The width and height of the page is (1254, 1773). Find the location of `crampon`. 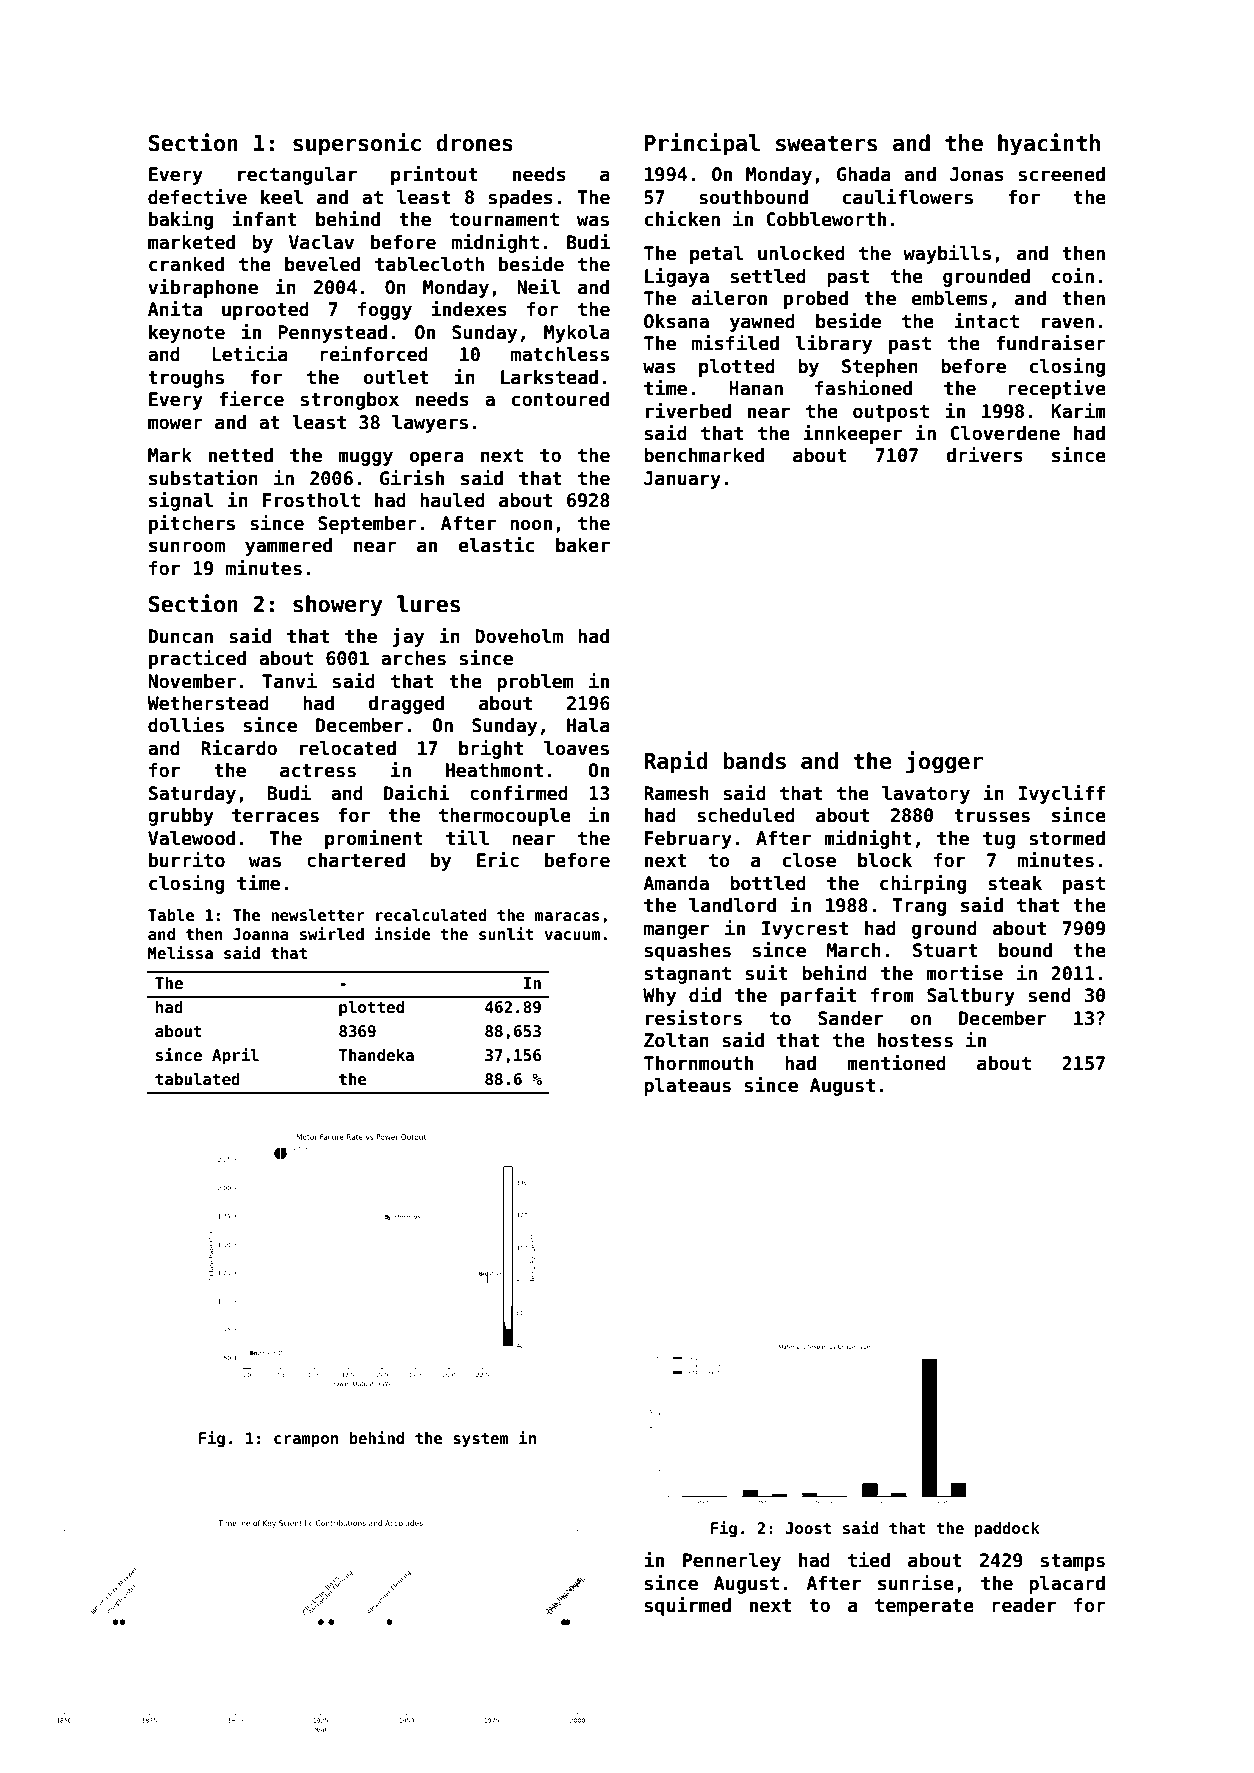

crampon is located at coordinates (306, 1441).
